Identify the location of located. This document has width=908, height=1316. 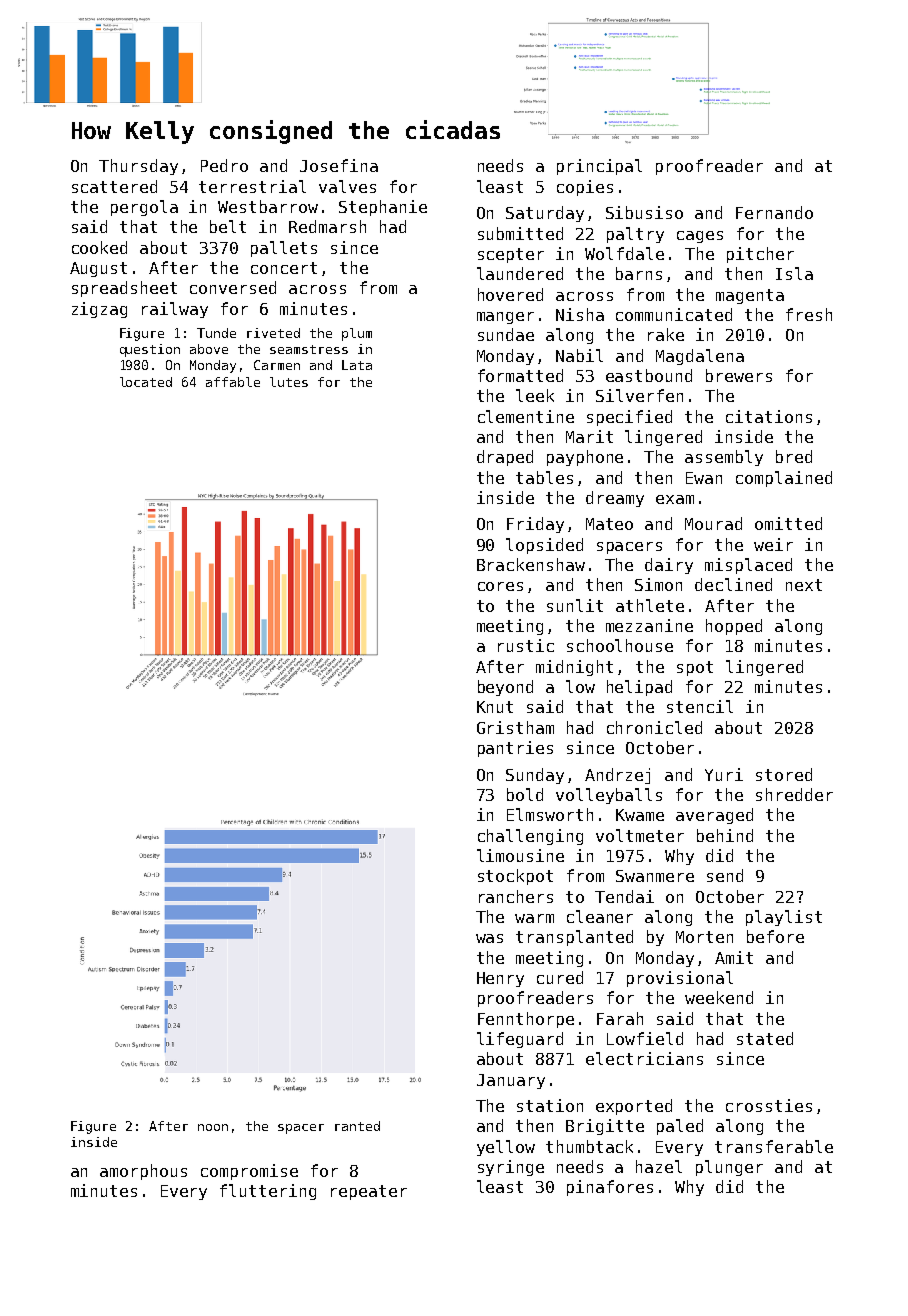
(146, 382).
